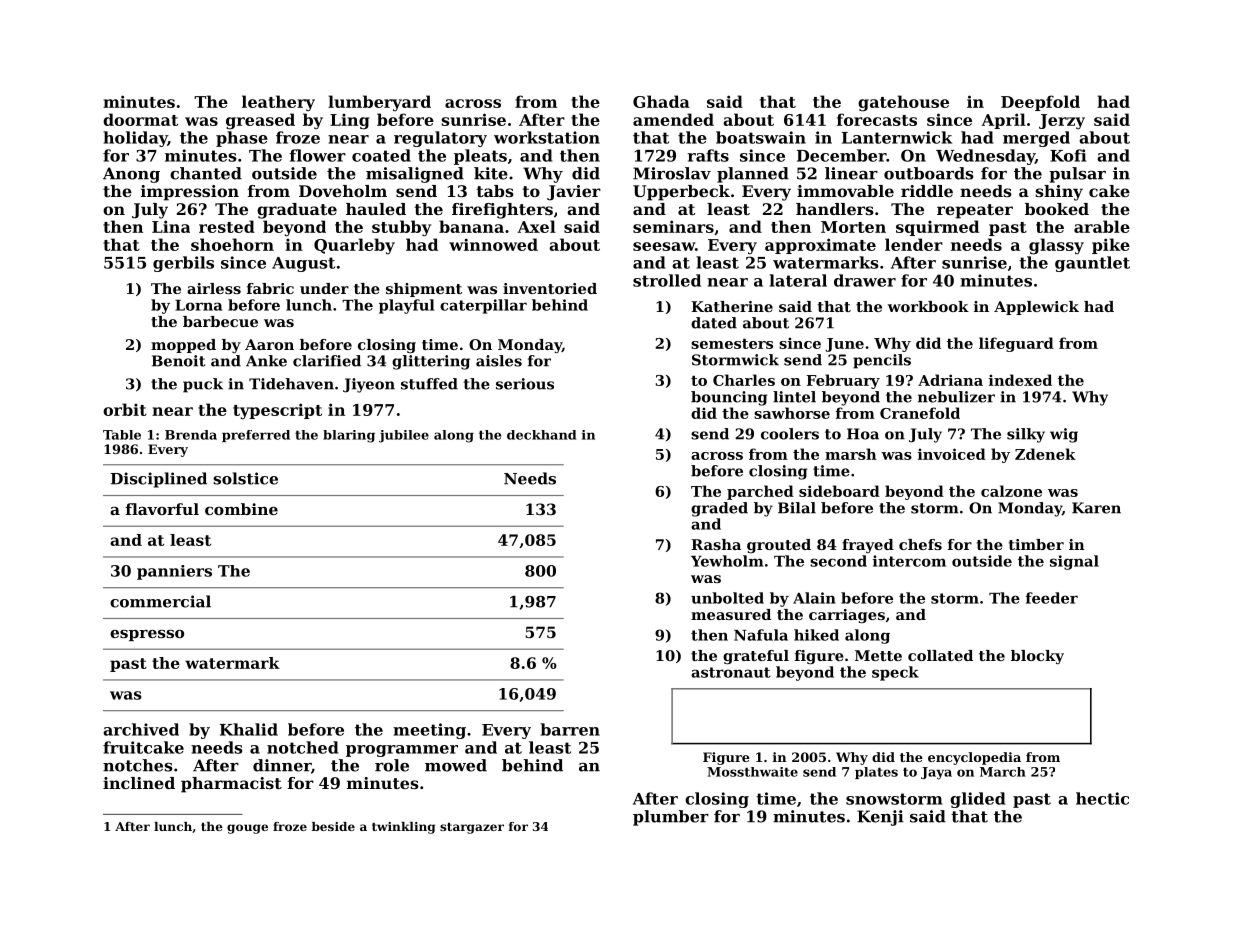  Describe the element at coordinates (847, 616) in the page. I see `carriages` at that location.
